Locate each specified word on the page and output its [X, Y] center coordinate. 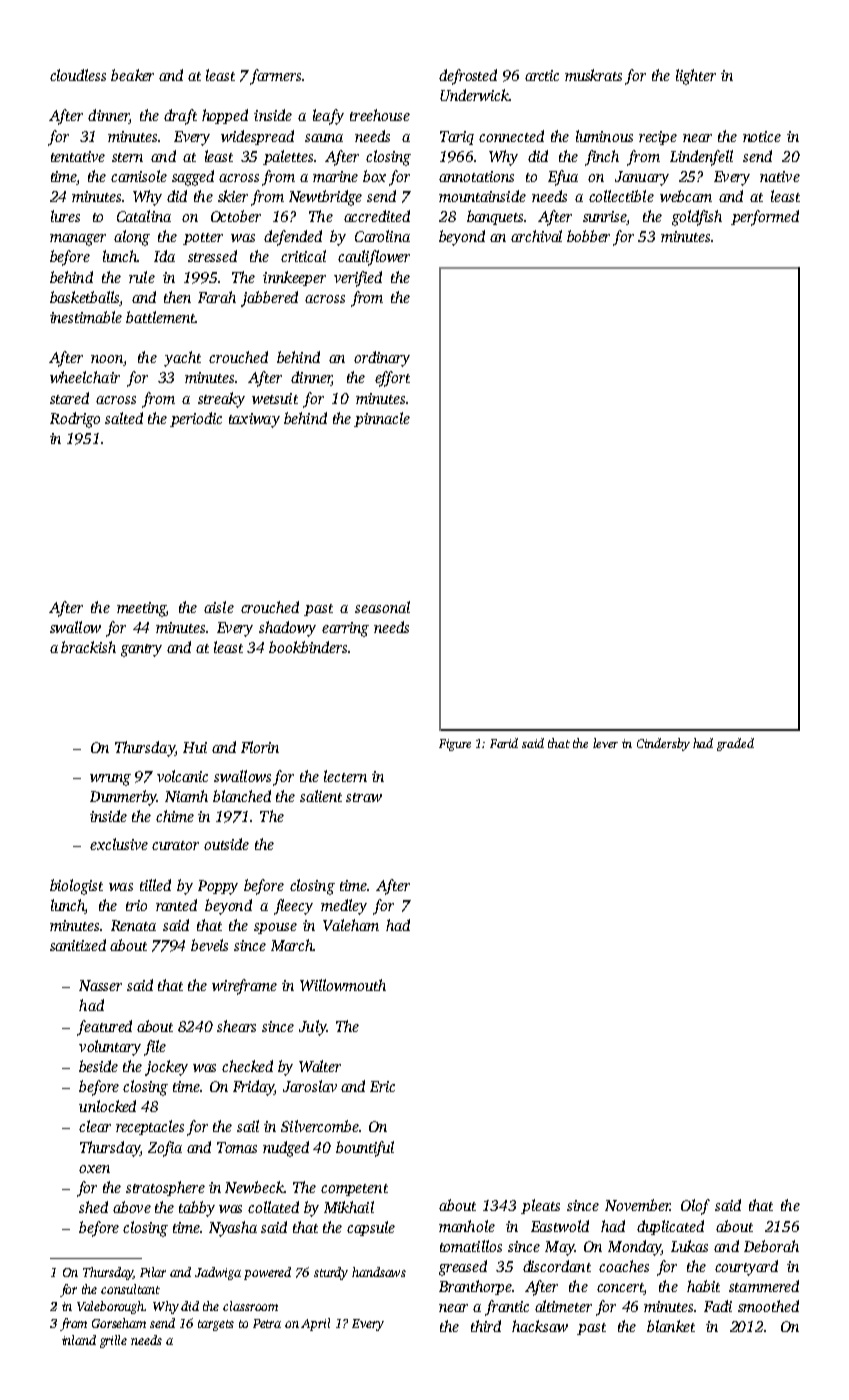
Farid [504, 743]
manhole [467, 1226]
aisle [219, 607]
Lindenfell [701, 158]
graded [735, 744]
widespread [257, 137]
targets [216, 1325]
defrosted [468, 77]
